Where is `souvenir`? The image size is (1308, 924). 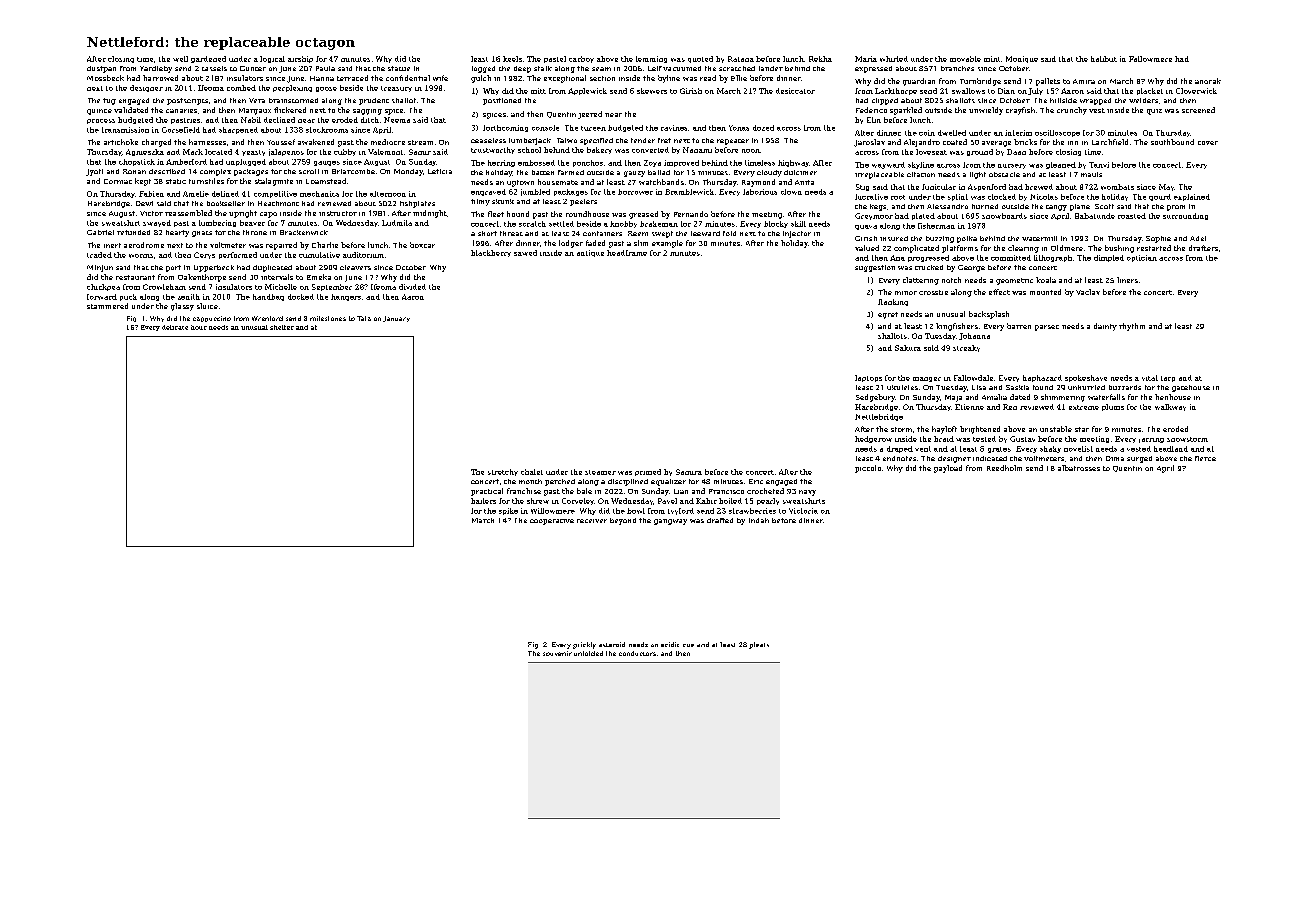 souvenir is located at coordinates (557, 653).
